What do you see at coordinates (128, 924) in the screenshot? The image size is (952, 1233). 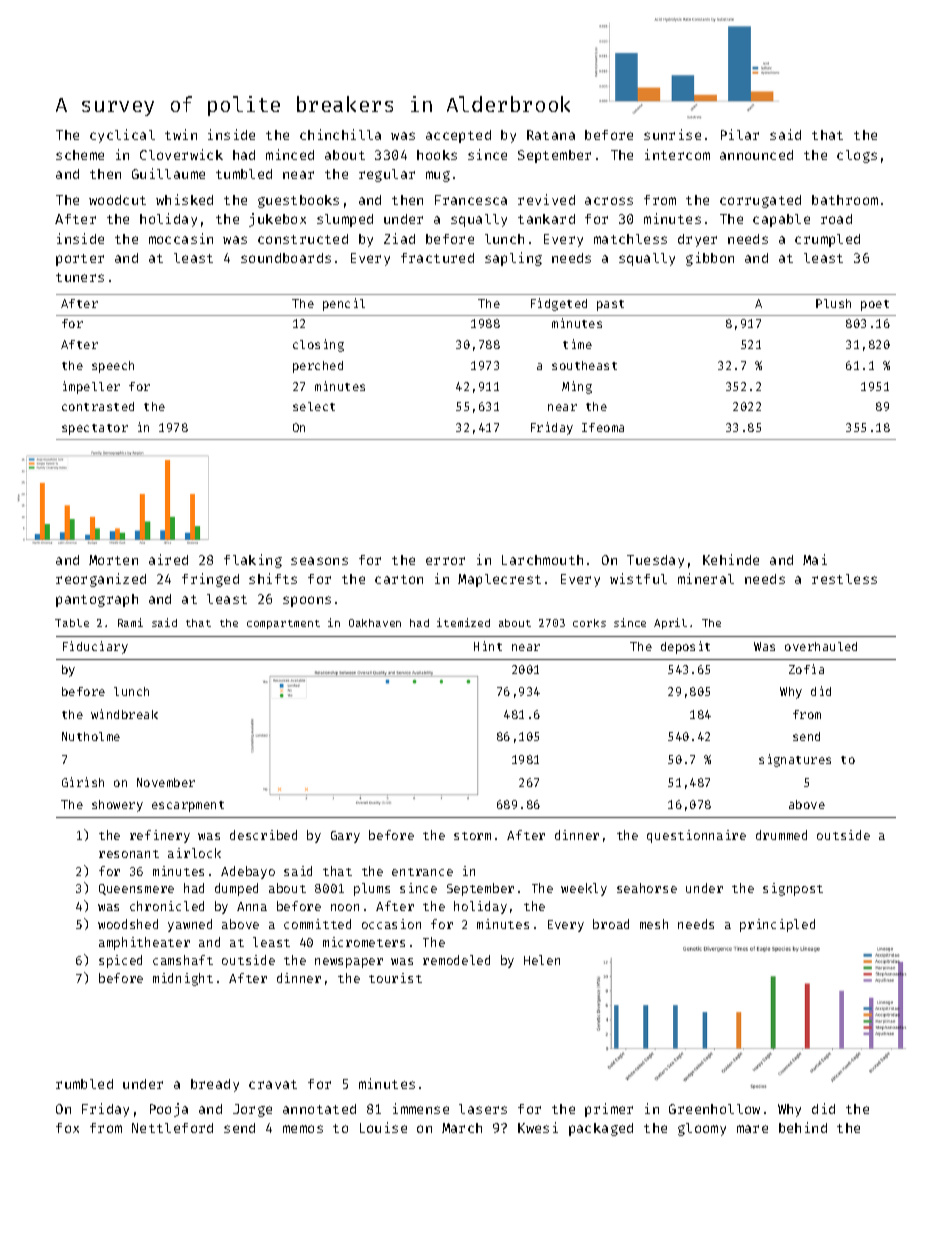 I see `woodshed` at bounding box center [128, 924].
